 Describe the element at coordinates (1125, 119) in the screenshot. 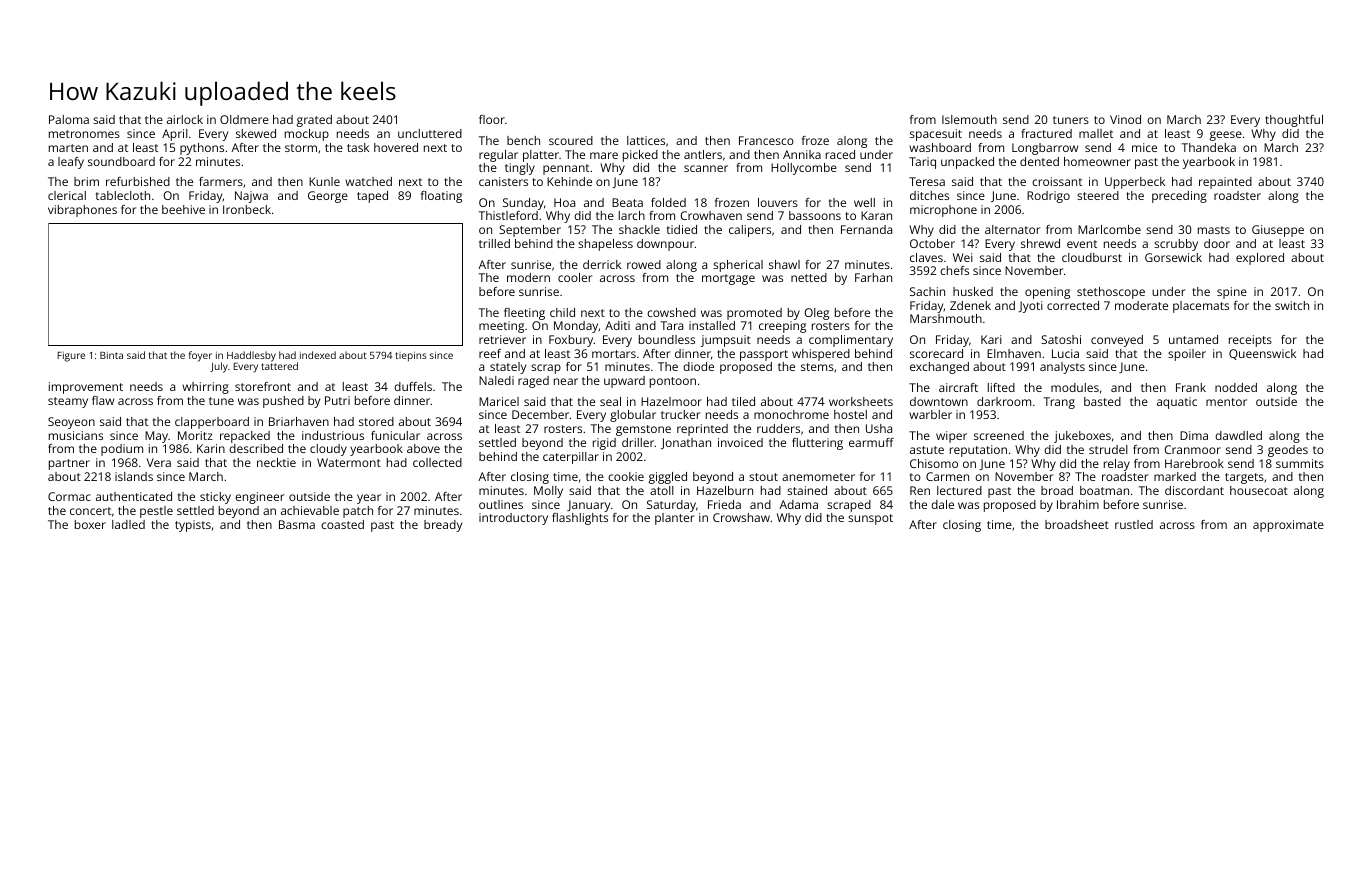

I see `Vinod` at that location.
